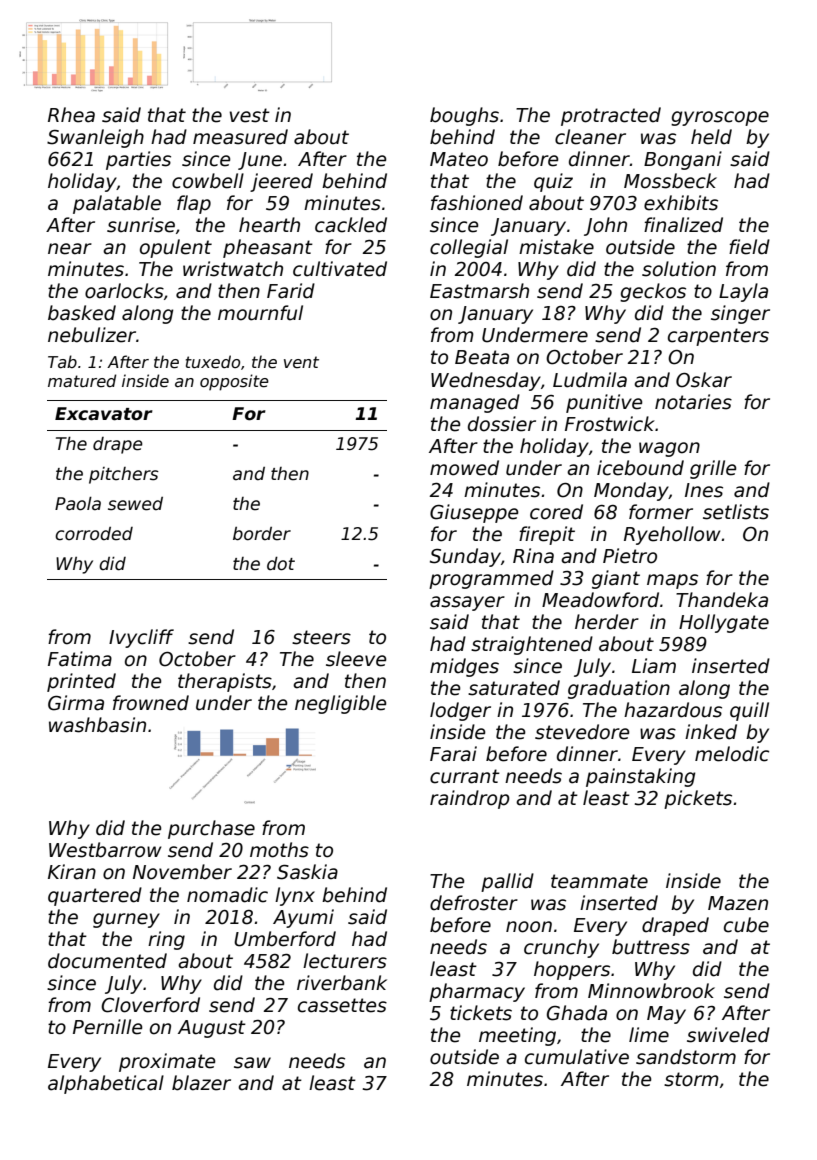  What do you see at coordinates (720, 118) in the document?
I see `gyroscope` at bounding box center [720, 118].
